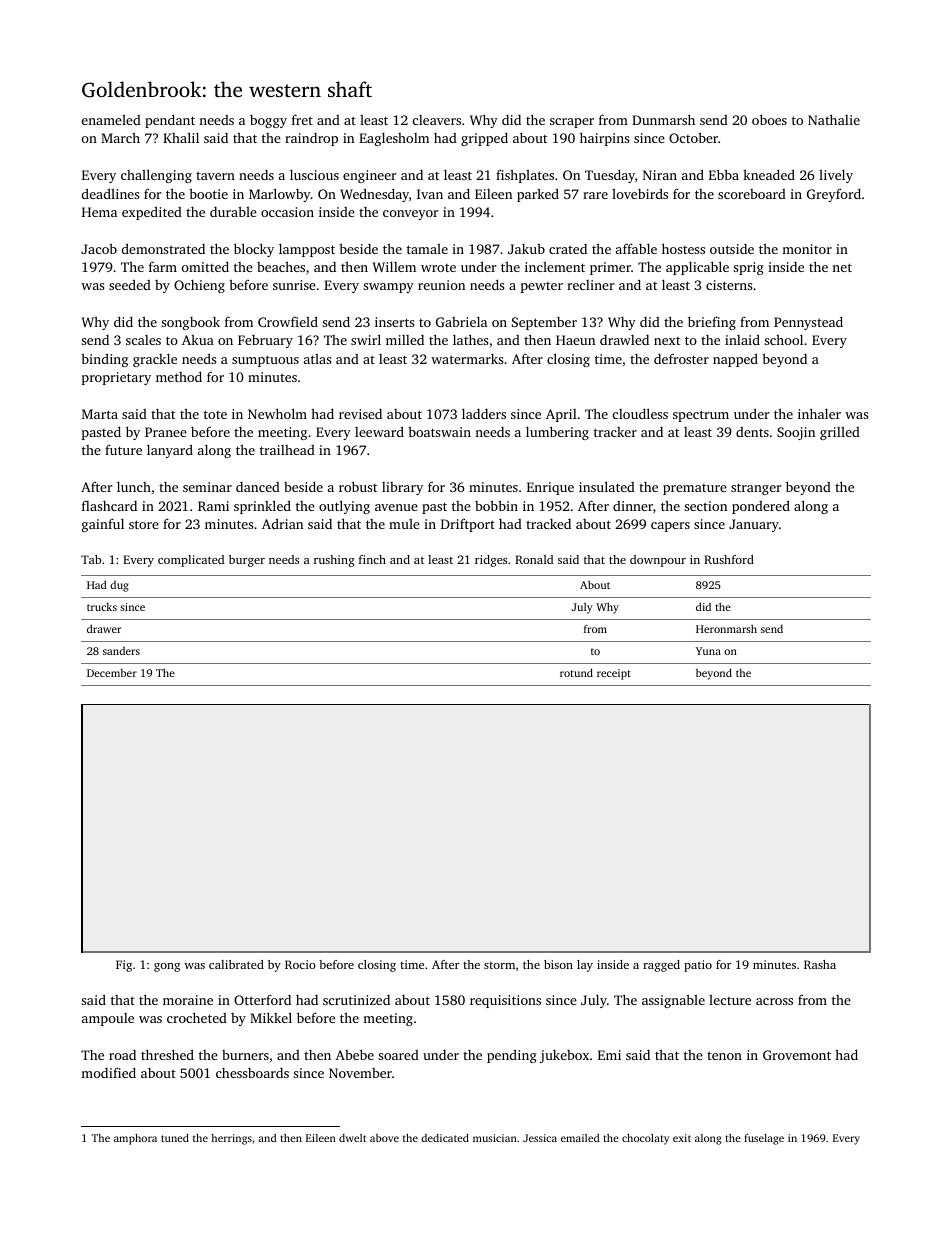 The width and height of the screenshot is (952, 1233). I want to click on Yuna, so click(708, 651).
